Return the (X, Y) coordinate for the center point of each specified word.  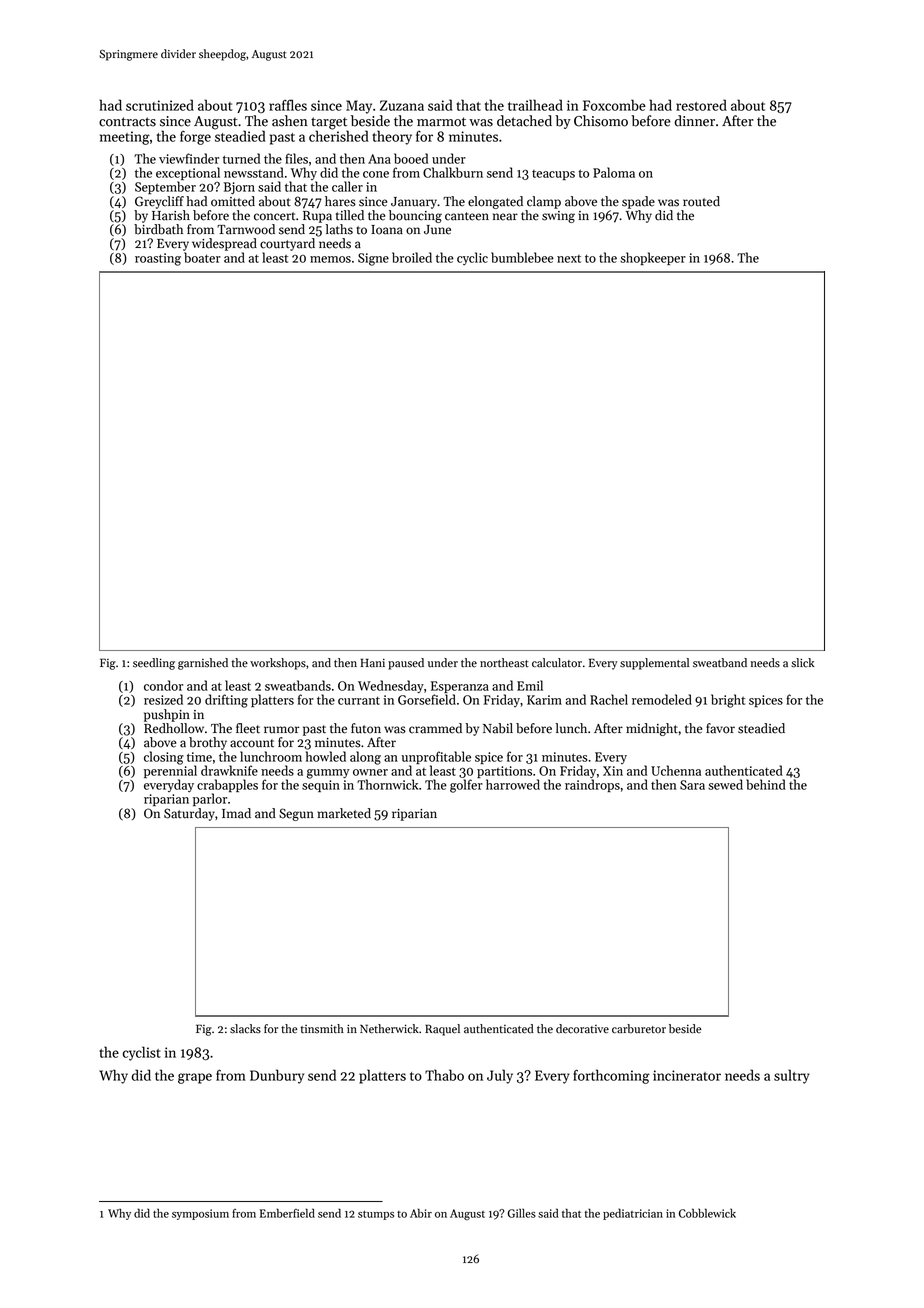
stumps (376, 1215)
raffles (288, 105)
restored (701, 105)
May (359, 107)
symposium (200, 1214)
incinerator (687, 1075)
